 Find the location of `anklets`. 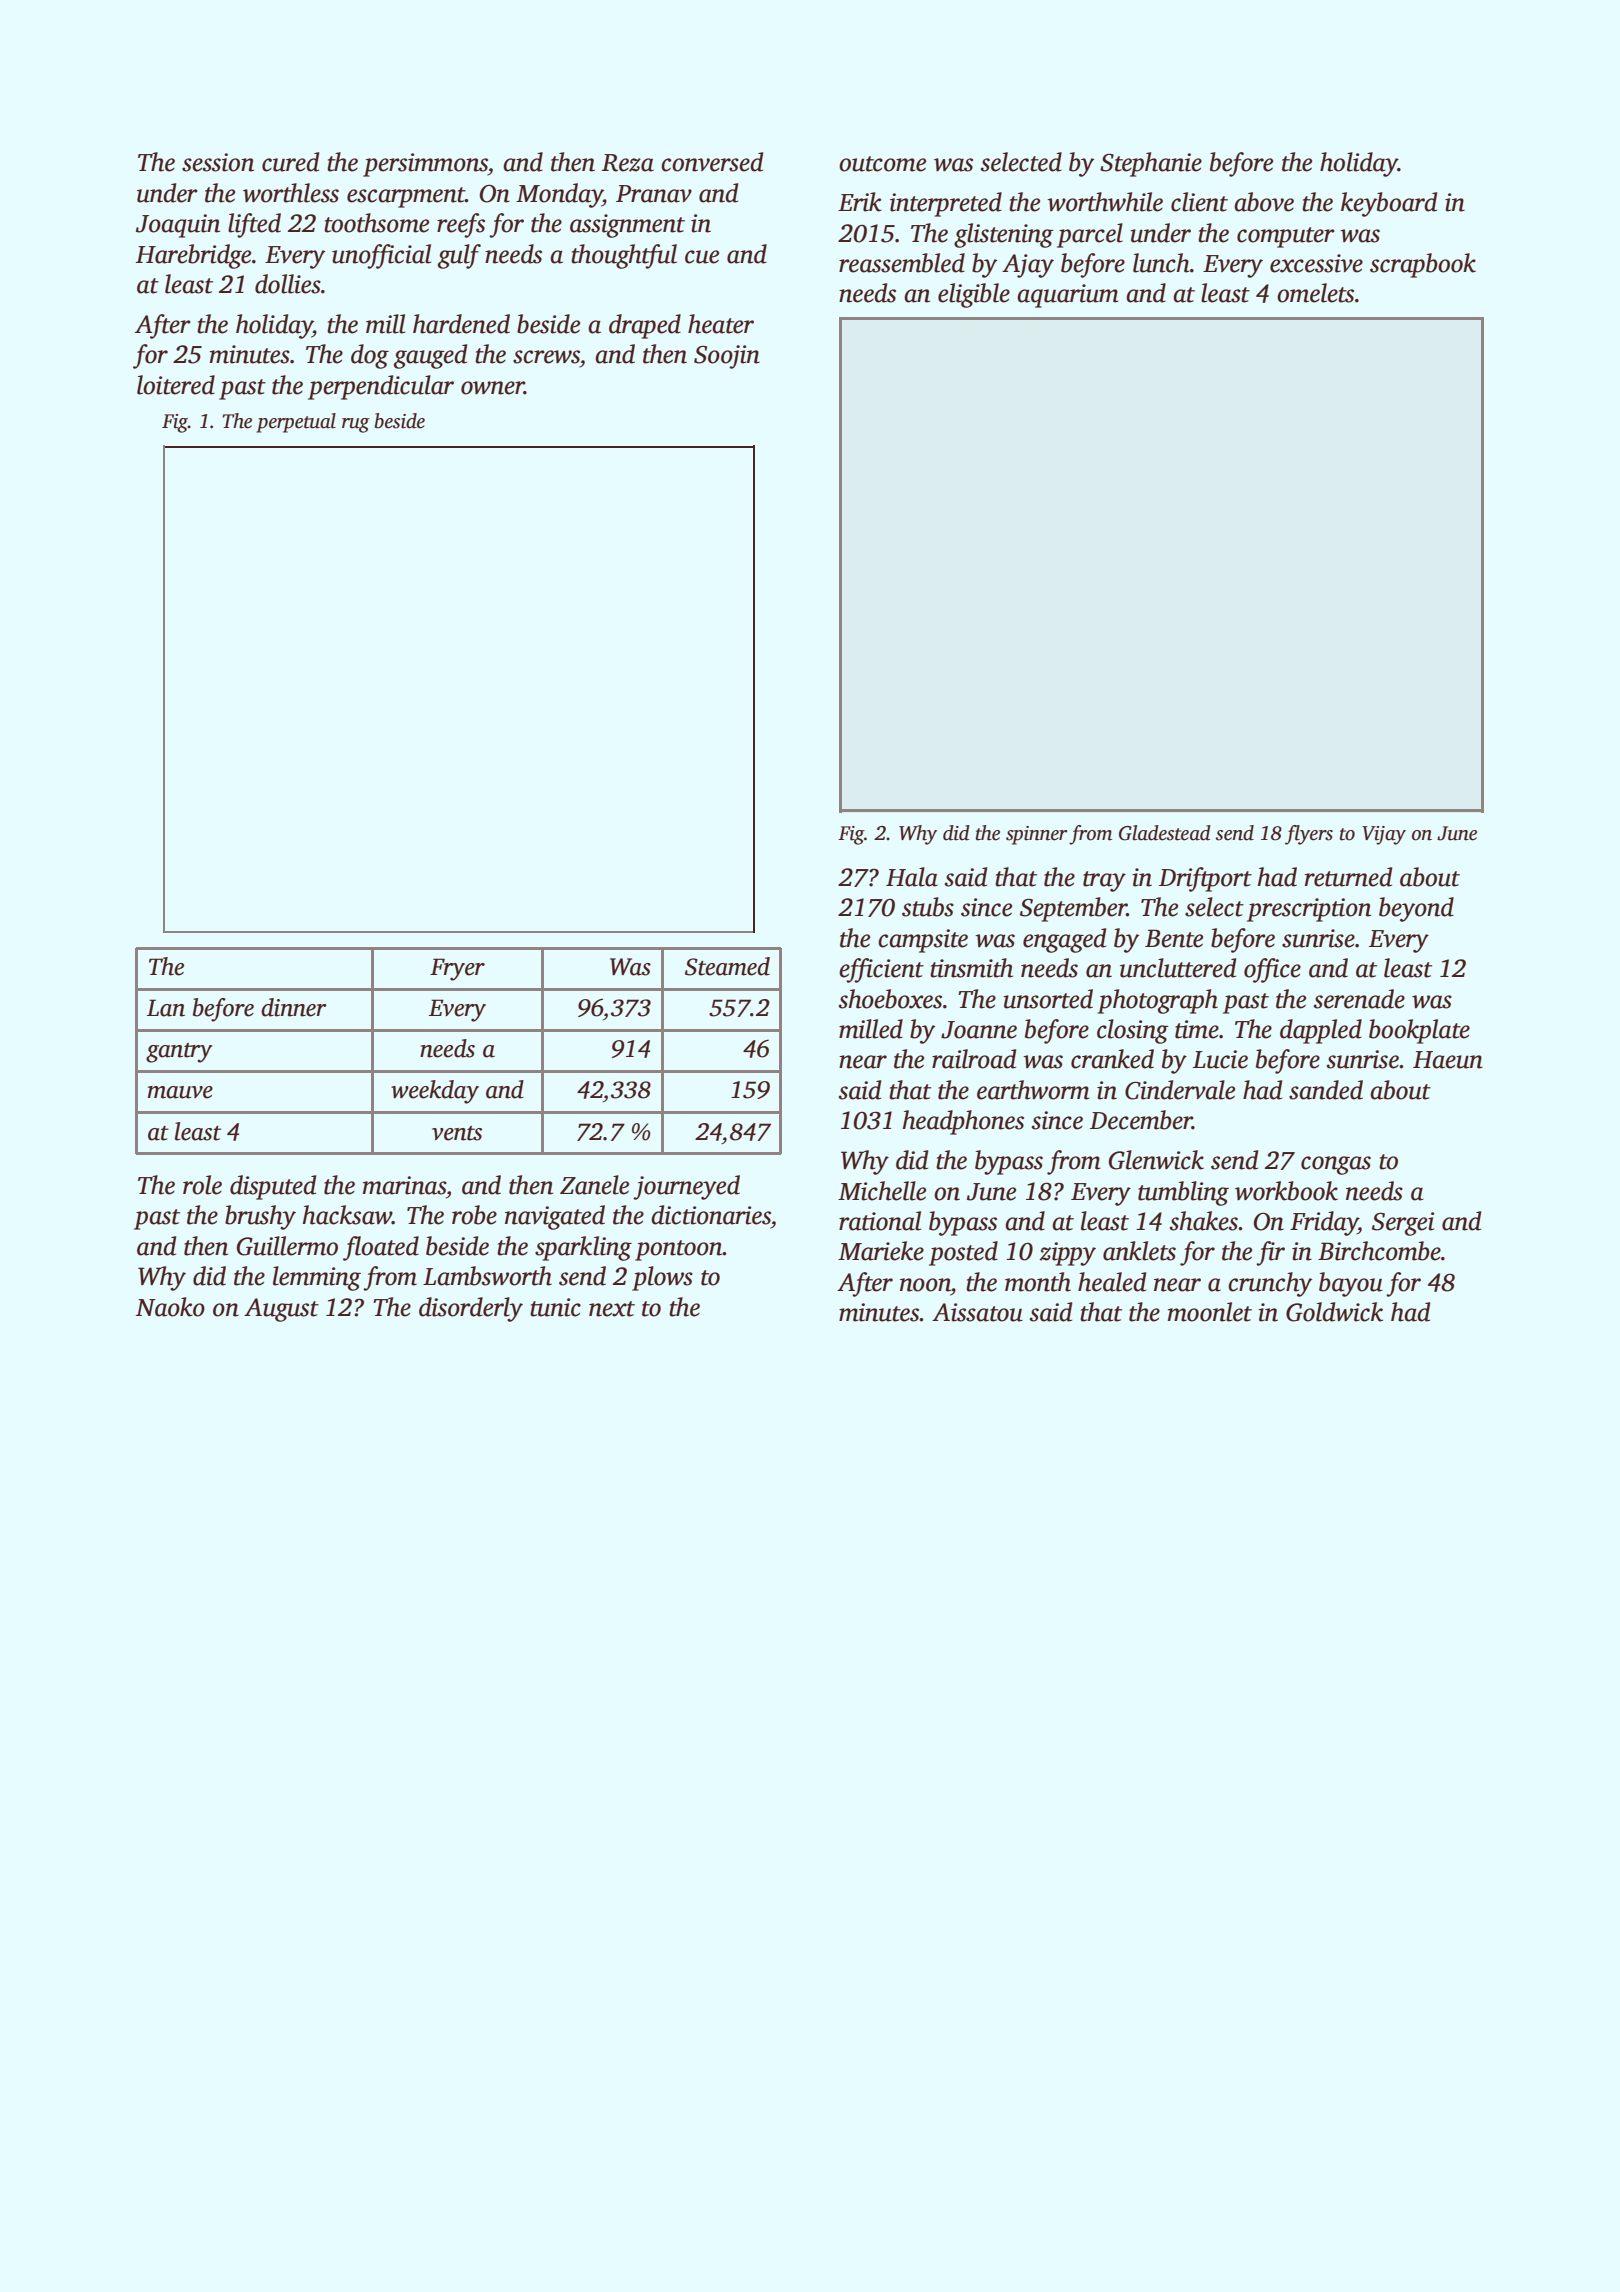

anklets is located at coordinates (1139, 1251).
